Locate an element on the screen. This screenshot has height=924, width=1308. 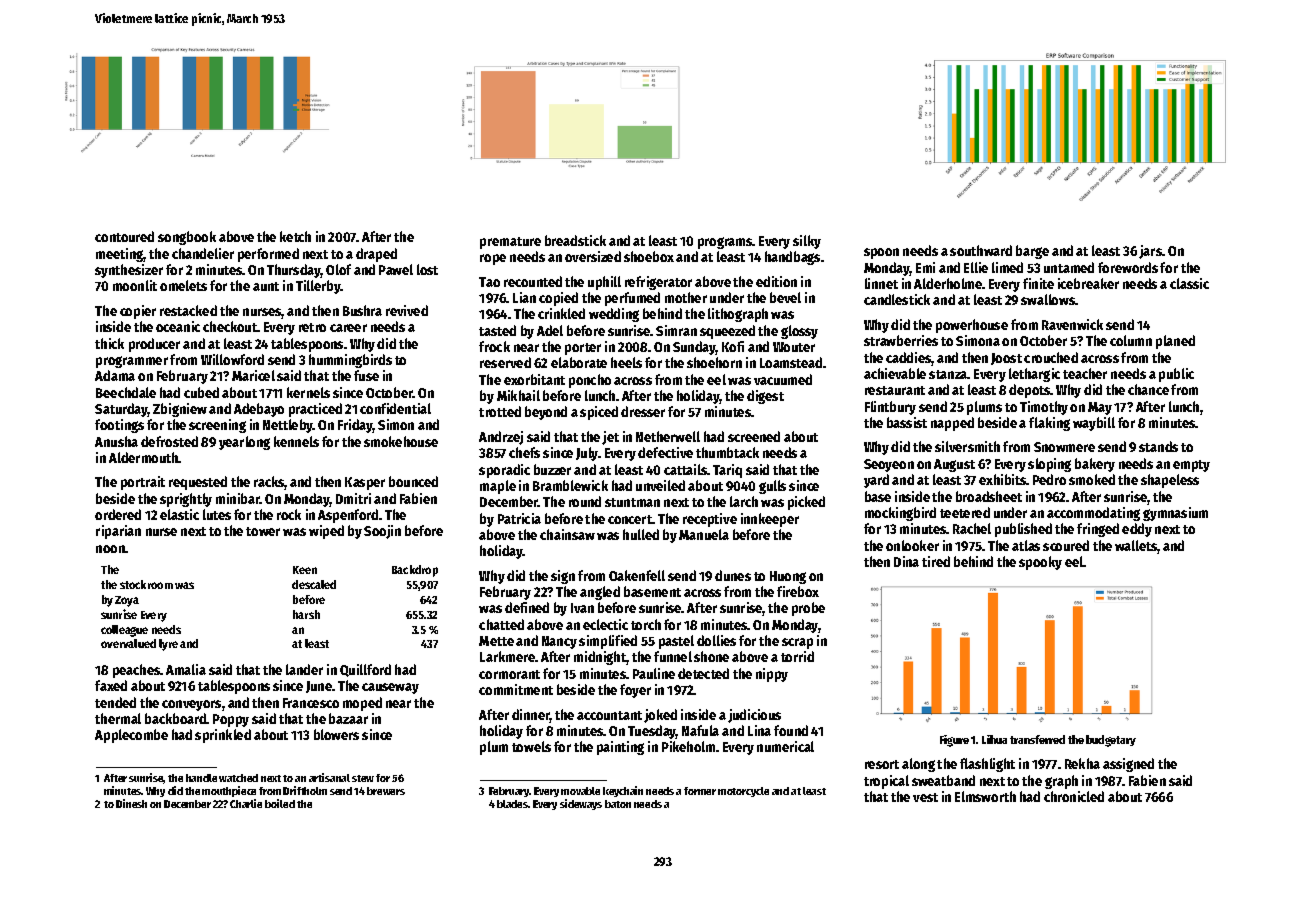
moped is located at coordinates (362, 704).
